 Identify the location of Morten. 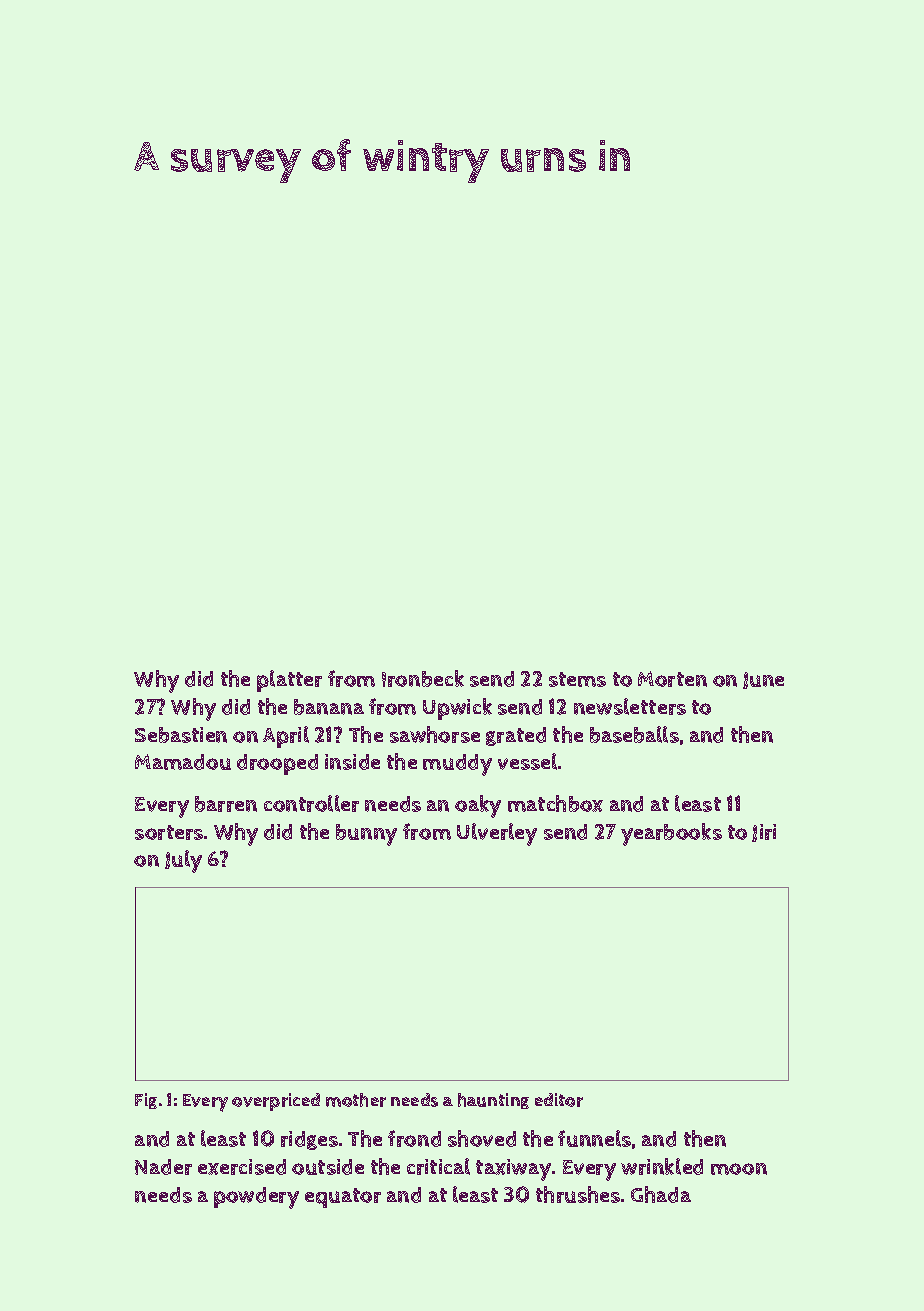
(672, 679).
